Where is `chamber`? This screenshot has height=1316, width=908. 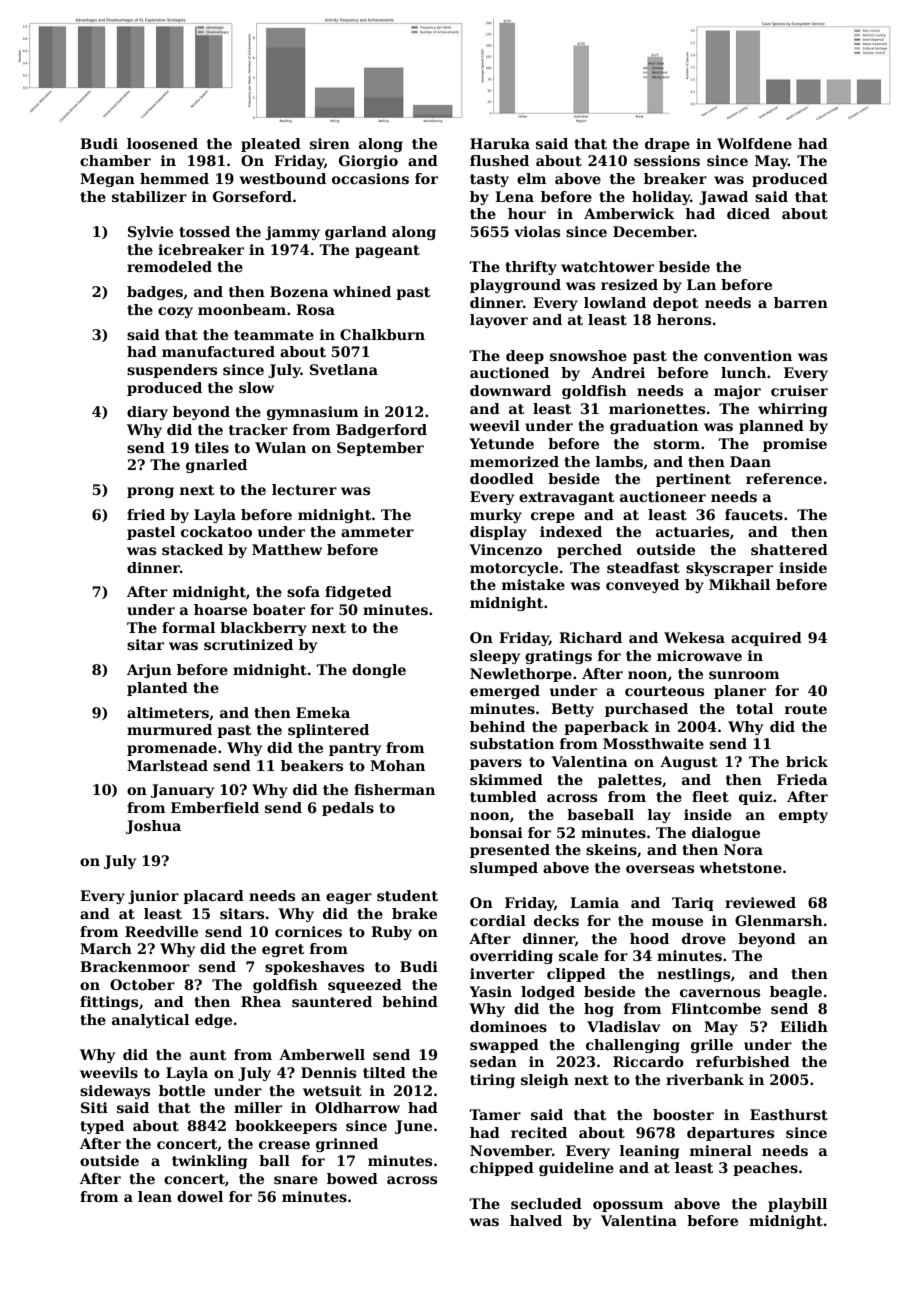
chamber is located at coordinates (115, 160).
